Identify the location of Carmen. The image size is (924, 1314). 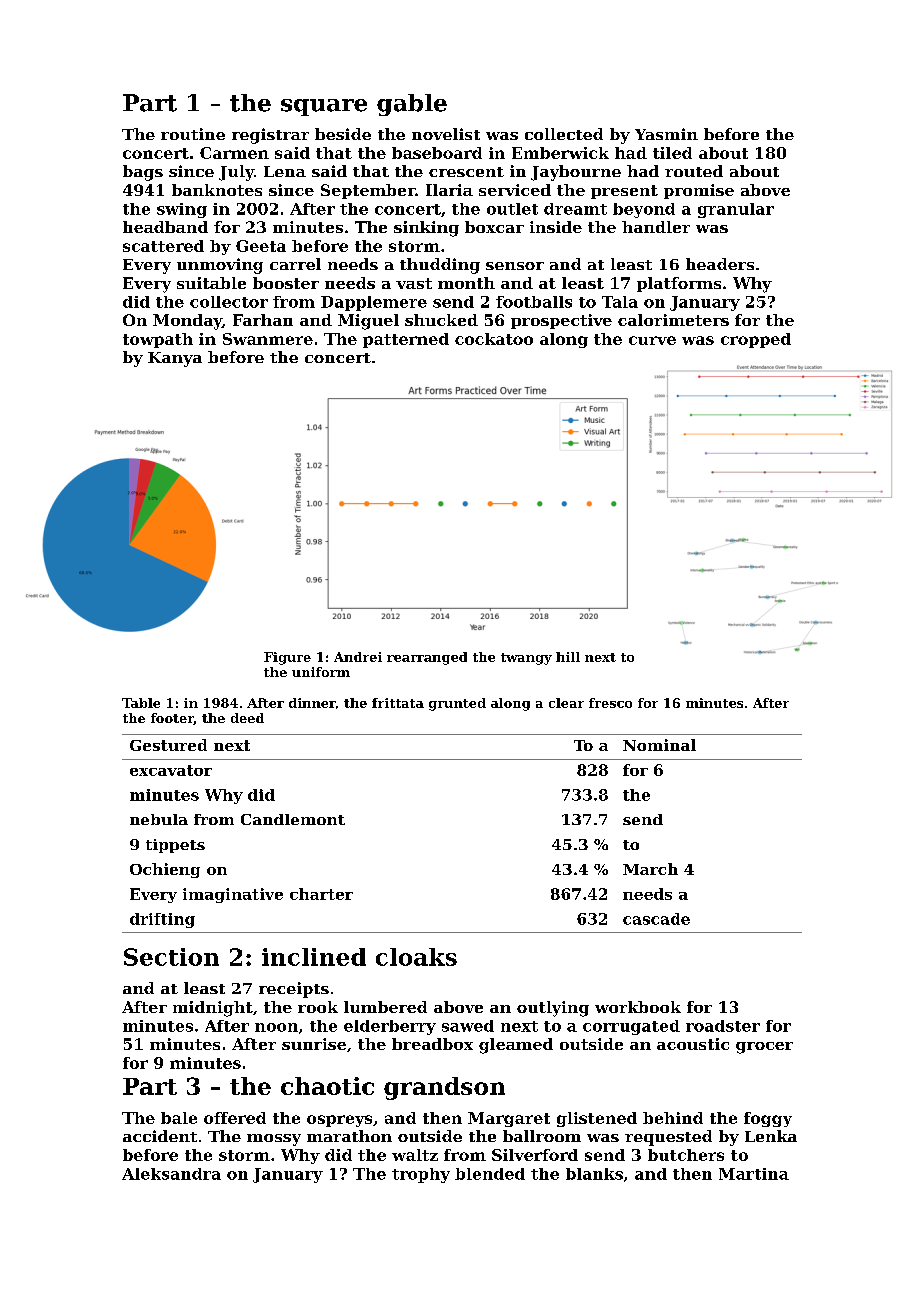
(234, 153).
